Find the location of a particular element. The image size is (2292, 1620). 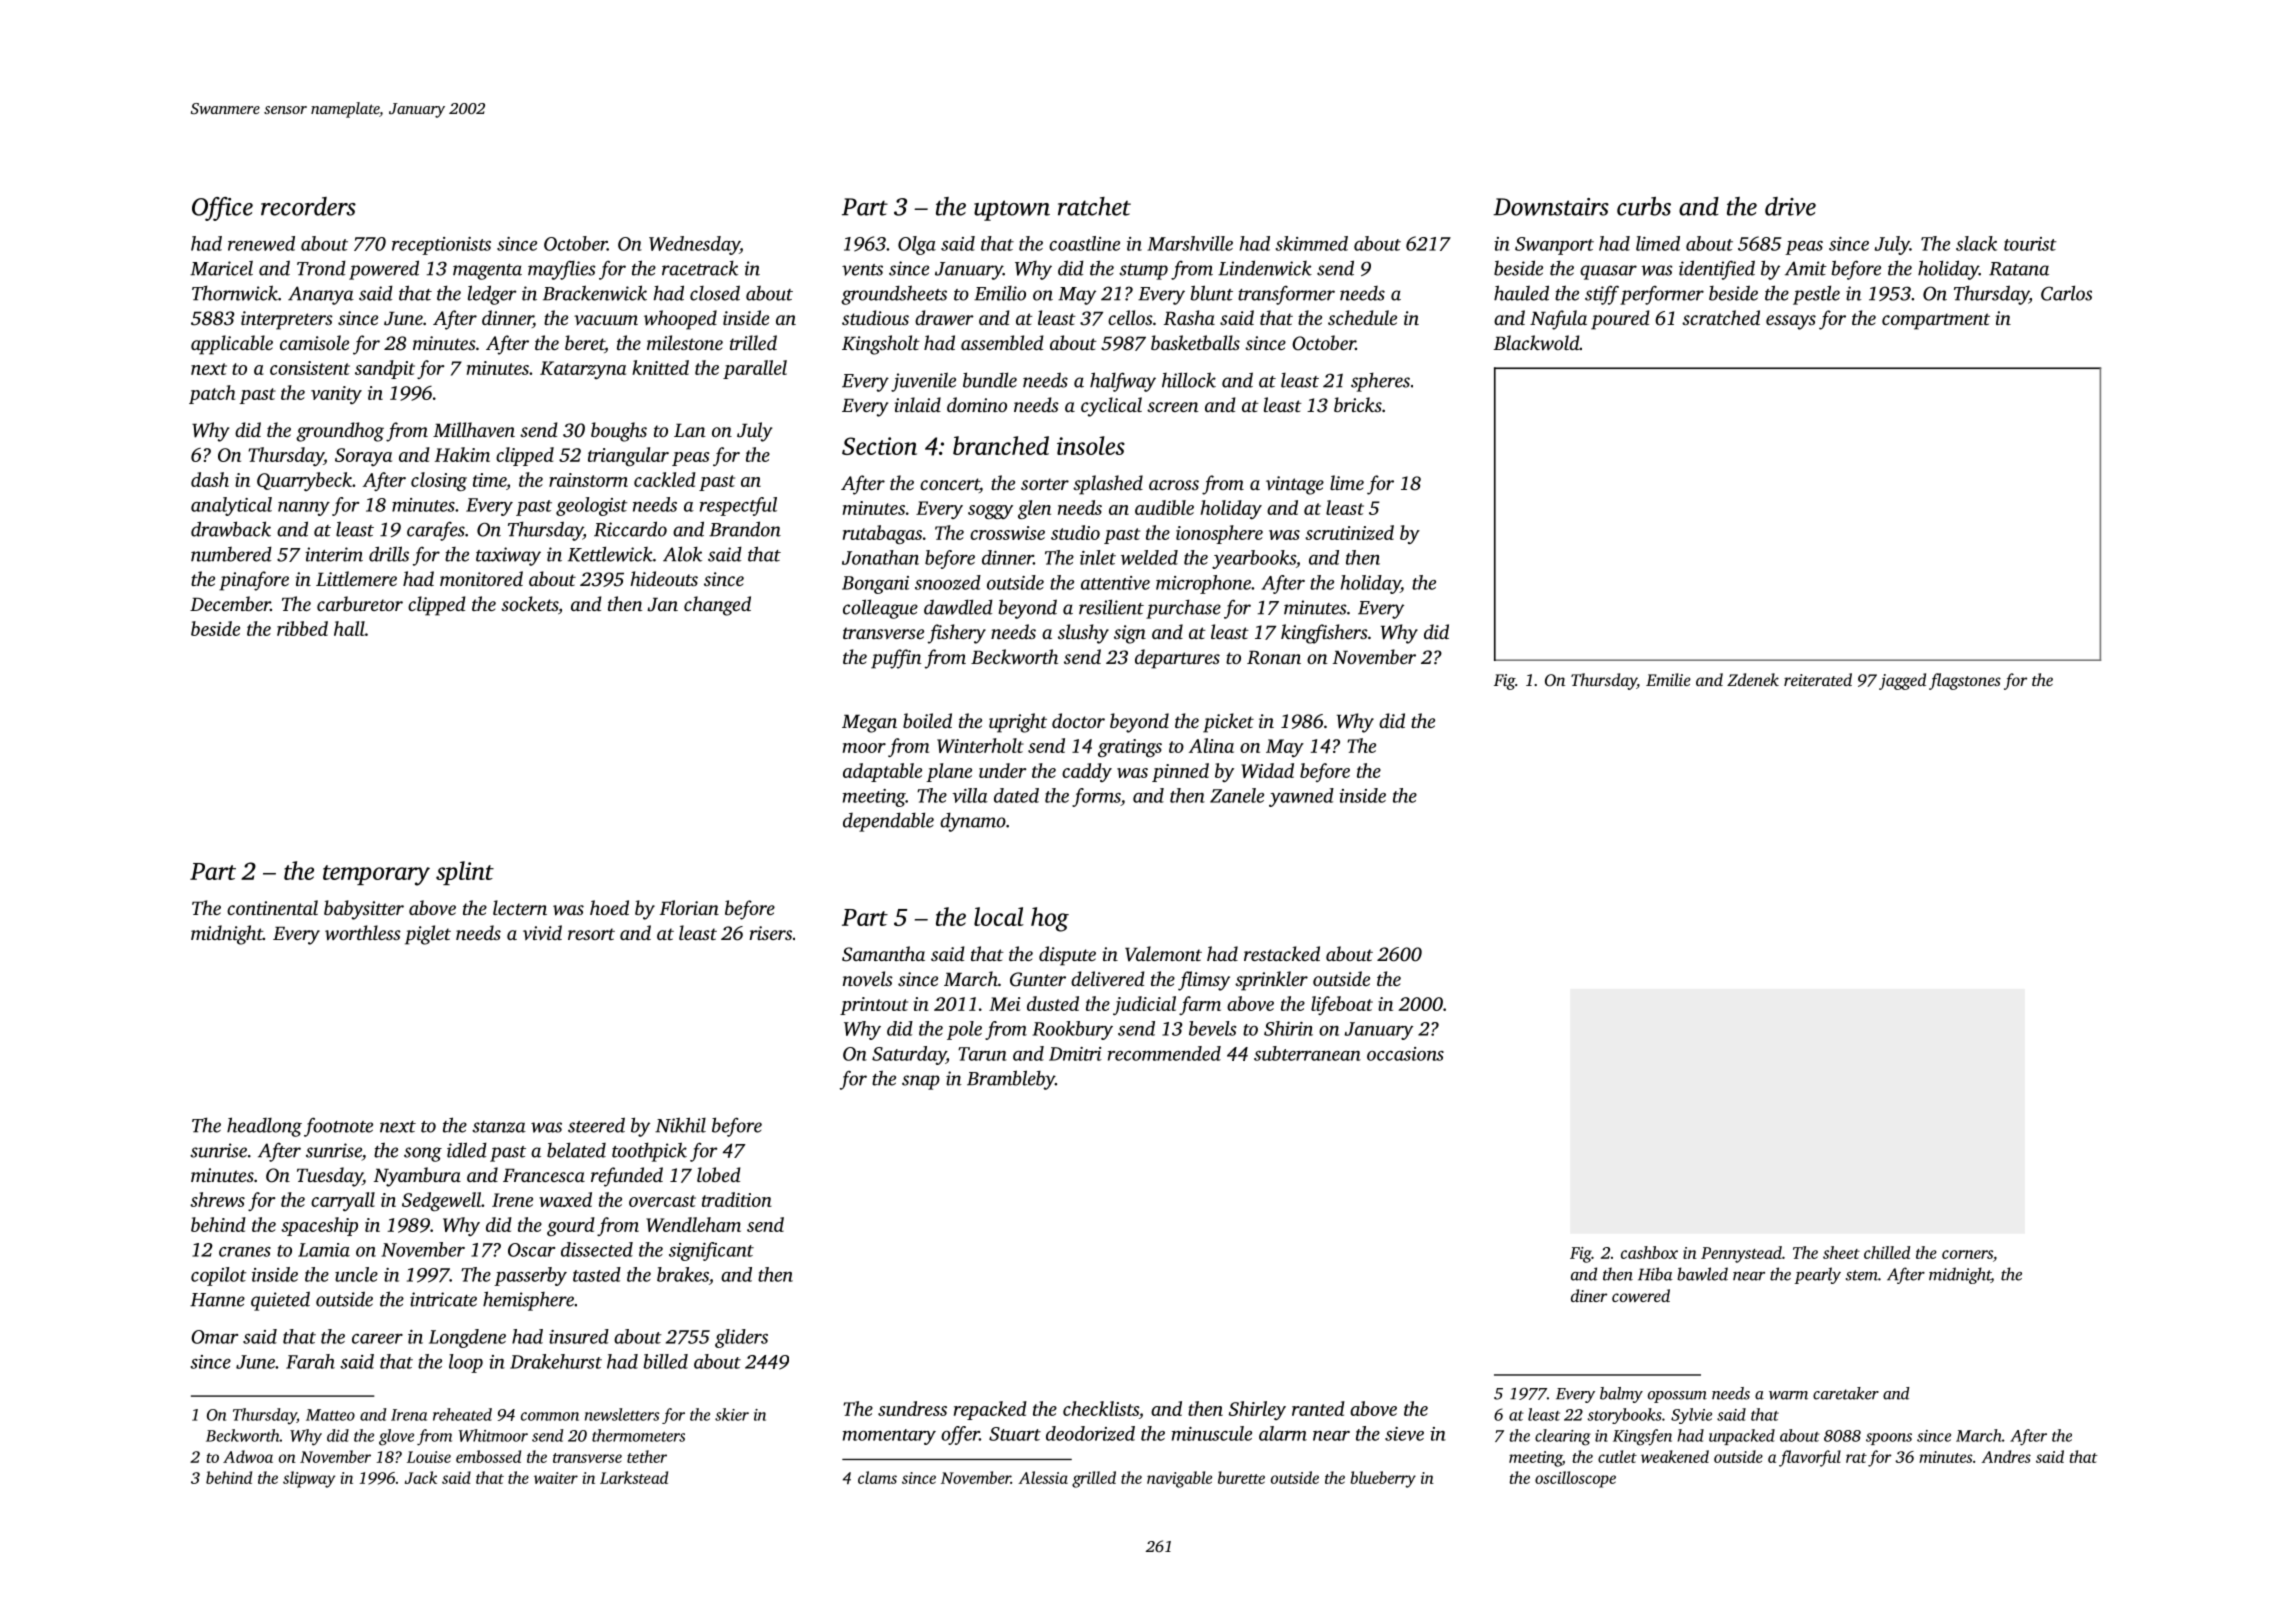

drive is located at coordinates (1790, 206).
